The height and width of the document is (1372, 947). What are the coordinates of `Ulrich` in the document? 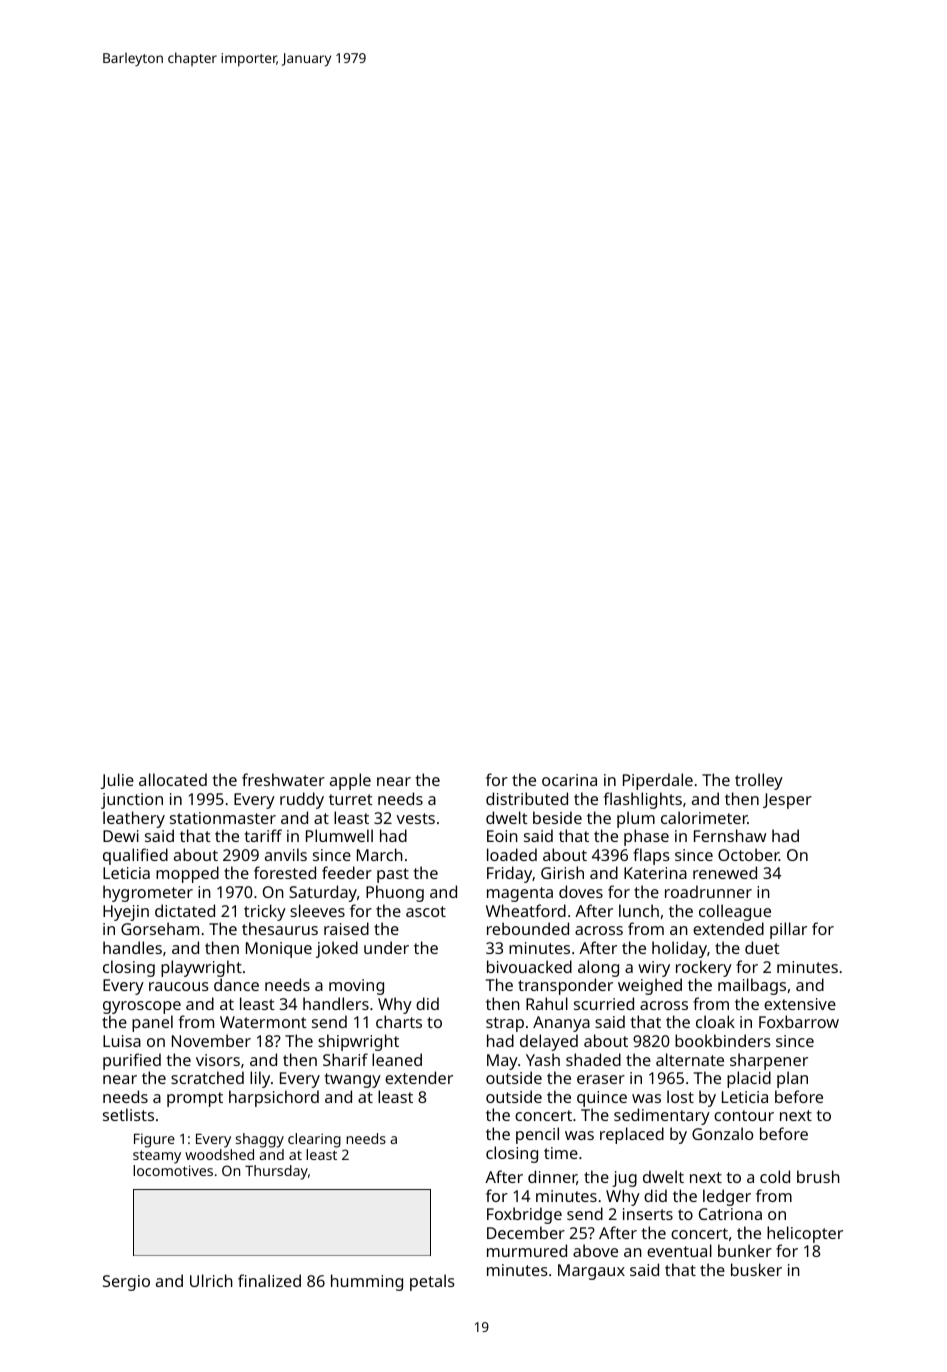 It's located at (211, 1280).
